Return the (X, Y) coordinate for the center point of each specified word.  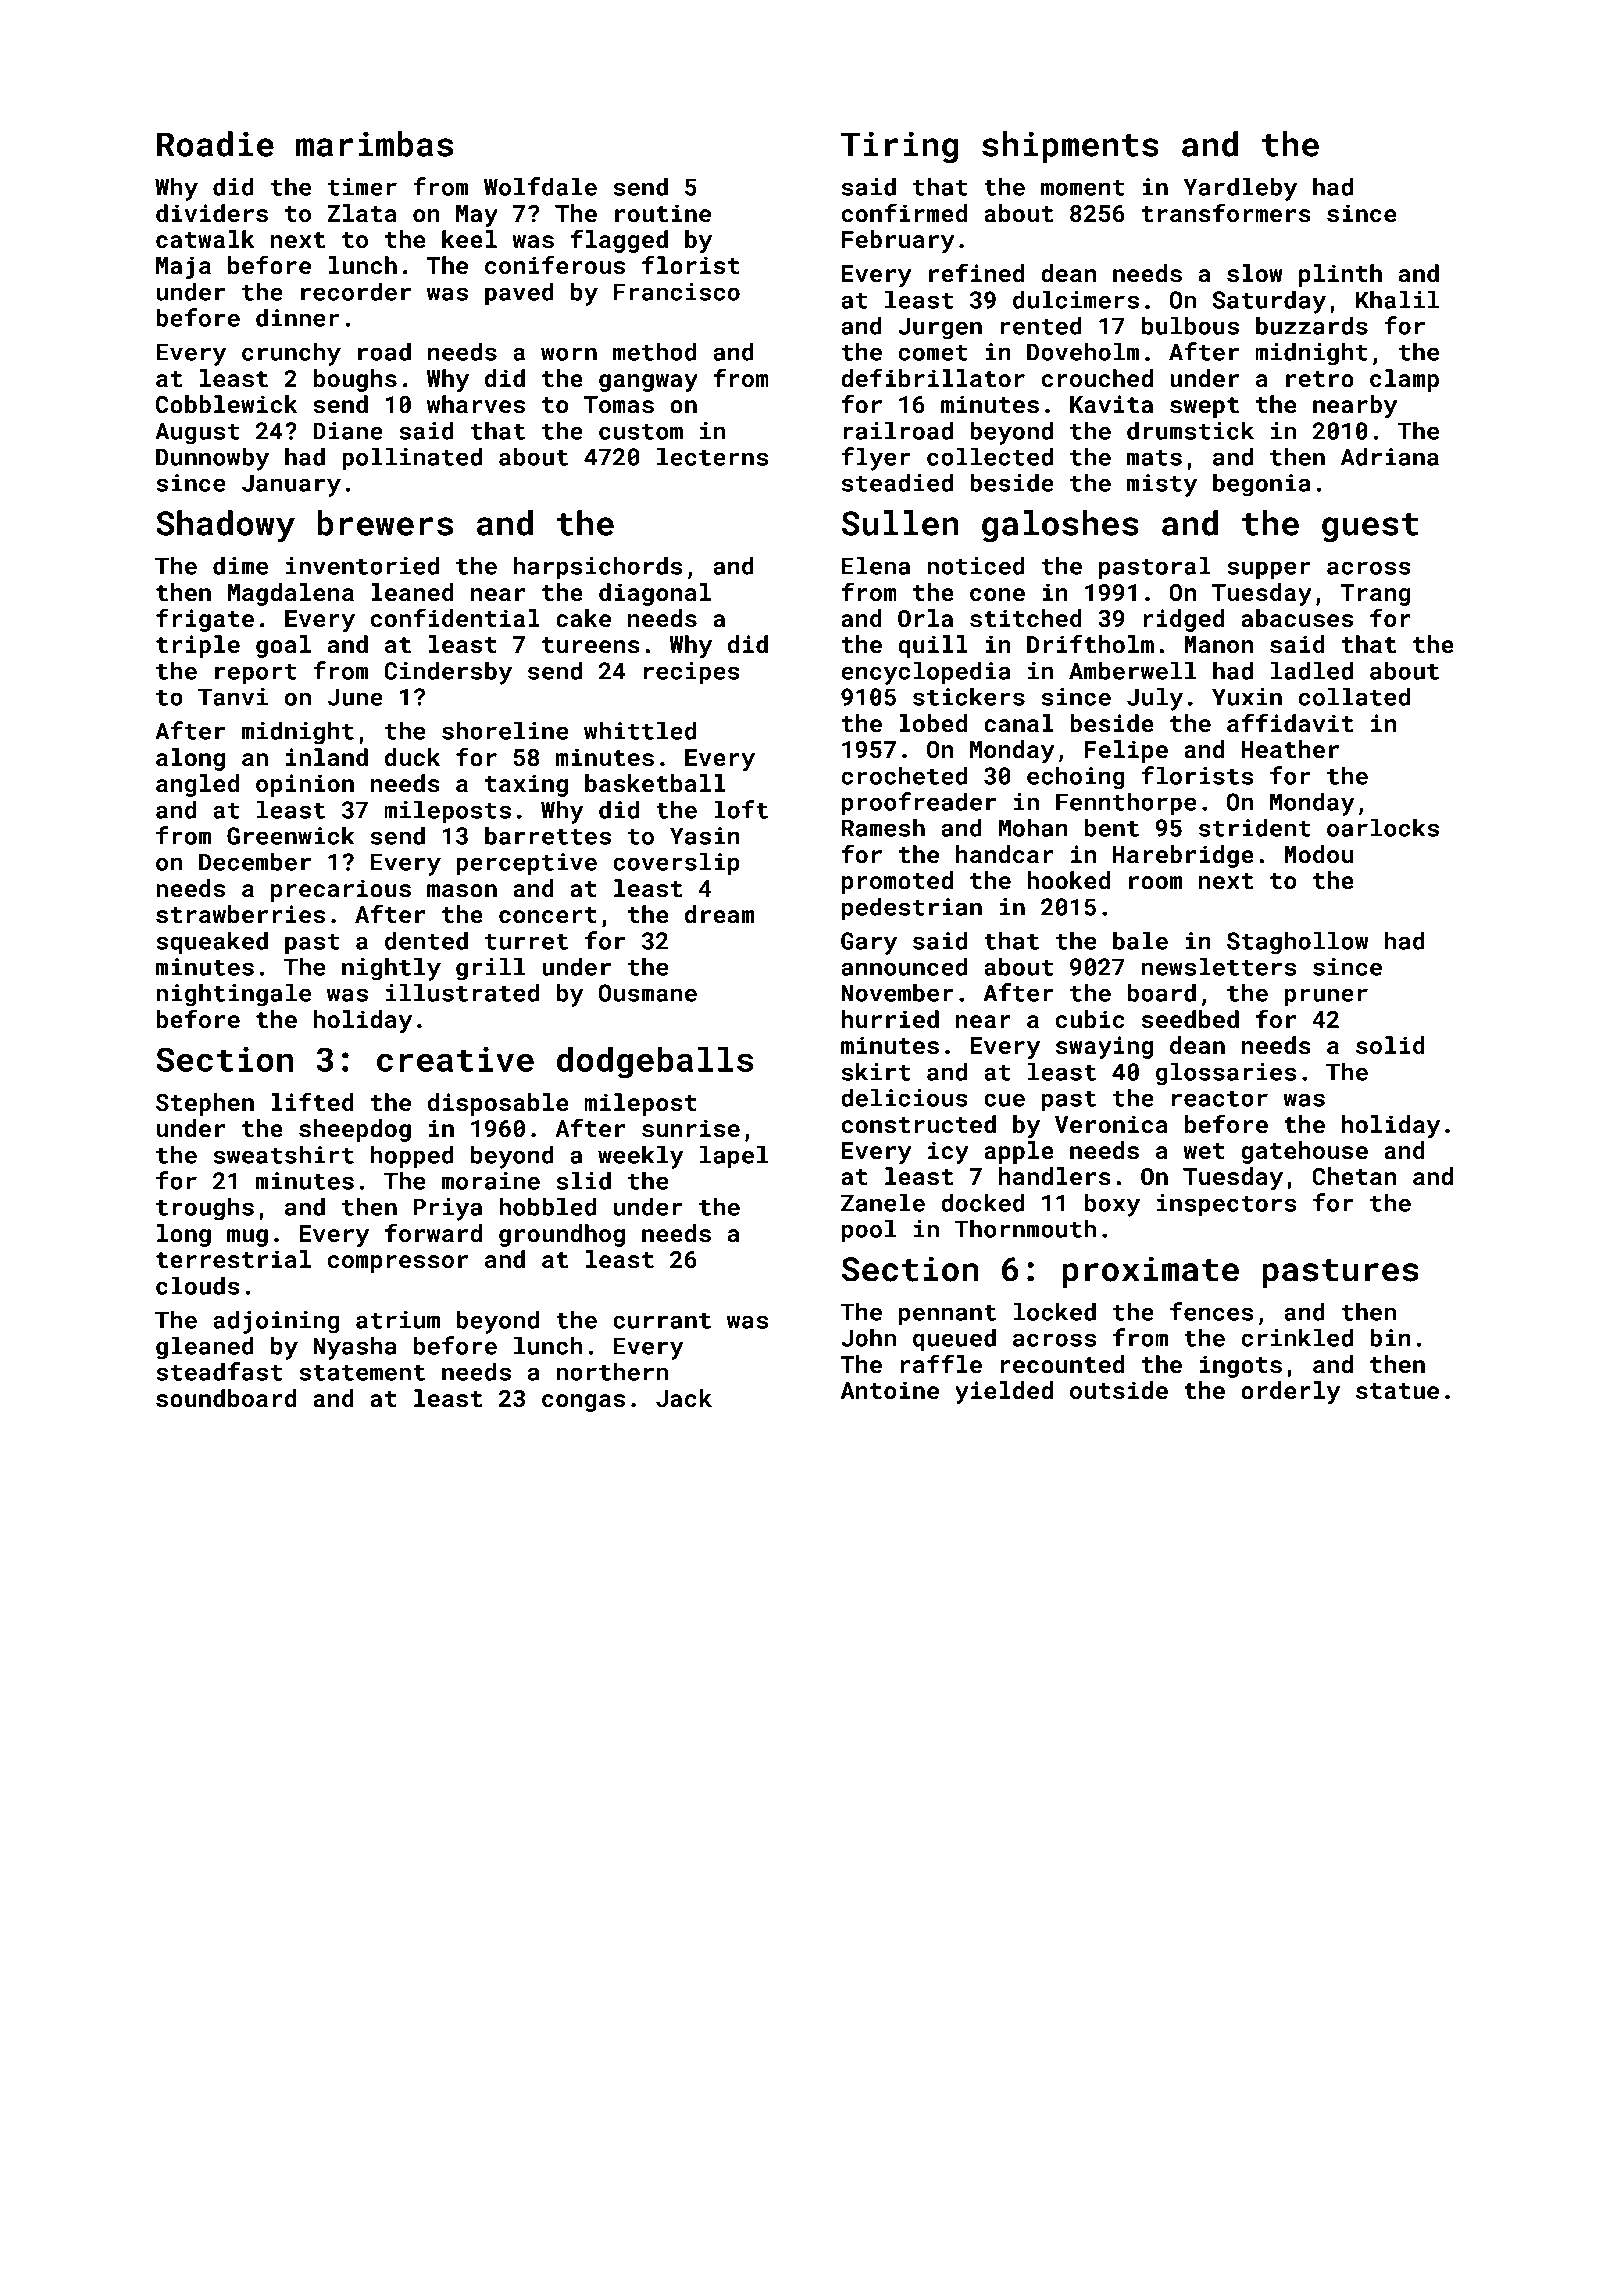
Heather (1290, 749)
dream (719, 914)
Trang (1375, 595)
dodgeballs (655, 1062)
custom (641, 432)
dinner (298, 317)
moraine (490, 1181)
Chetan (1354, 1176)
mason (462, 890)
